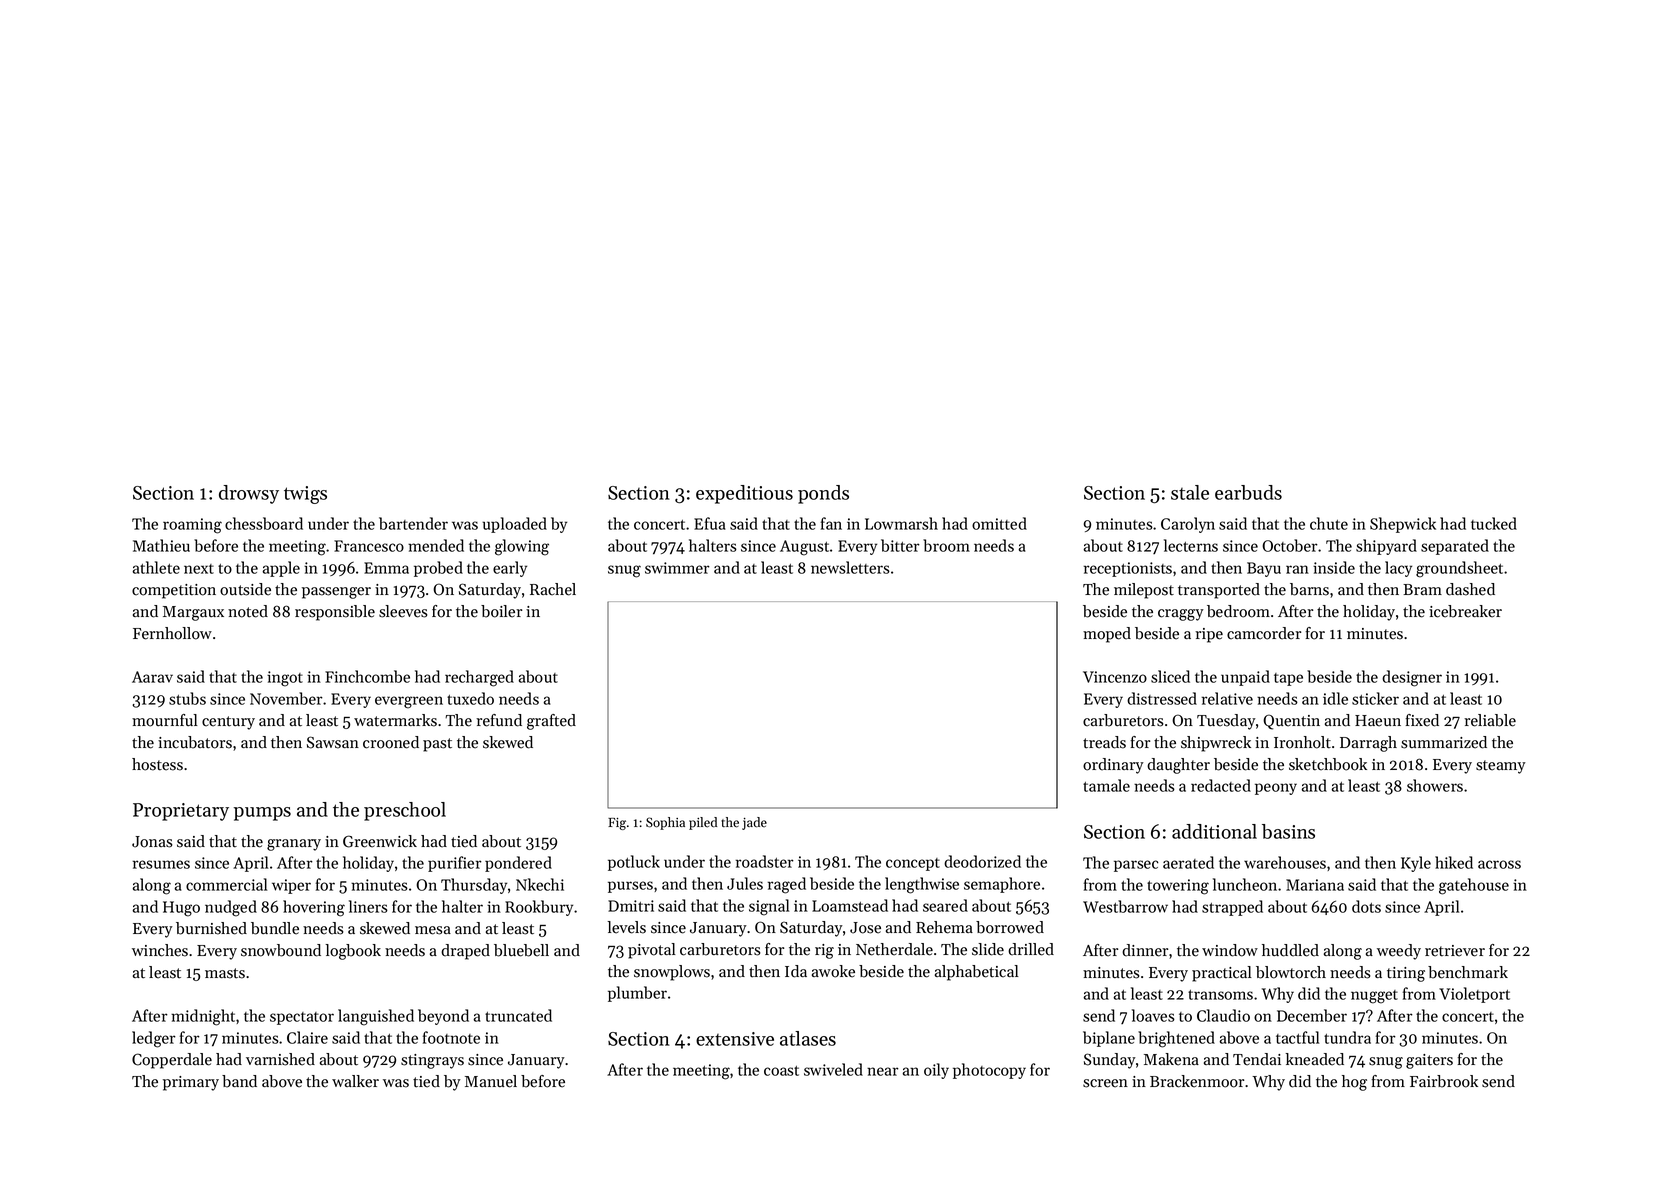  Describe the element at coordinates (1248, 492) in the screenshot. I see `earbuds` at that location.
